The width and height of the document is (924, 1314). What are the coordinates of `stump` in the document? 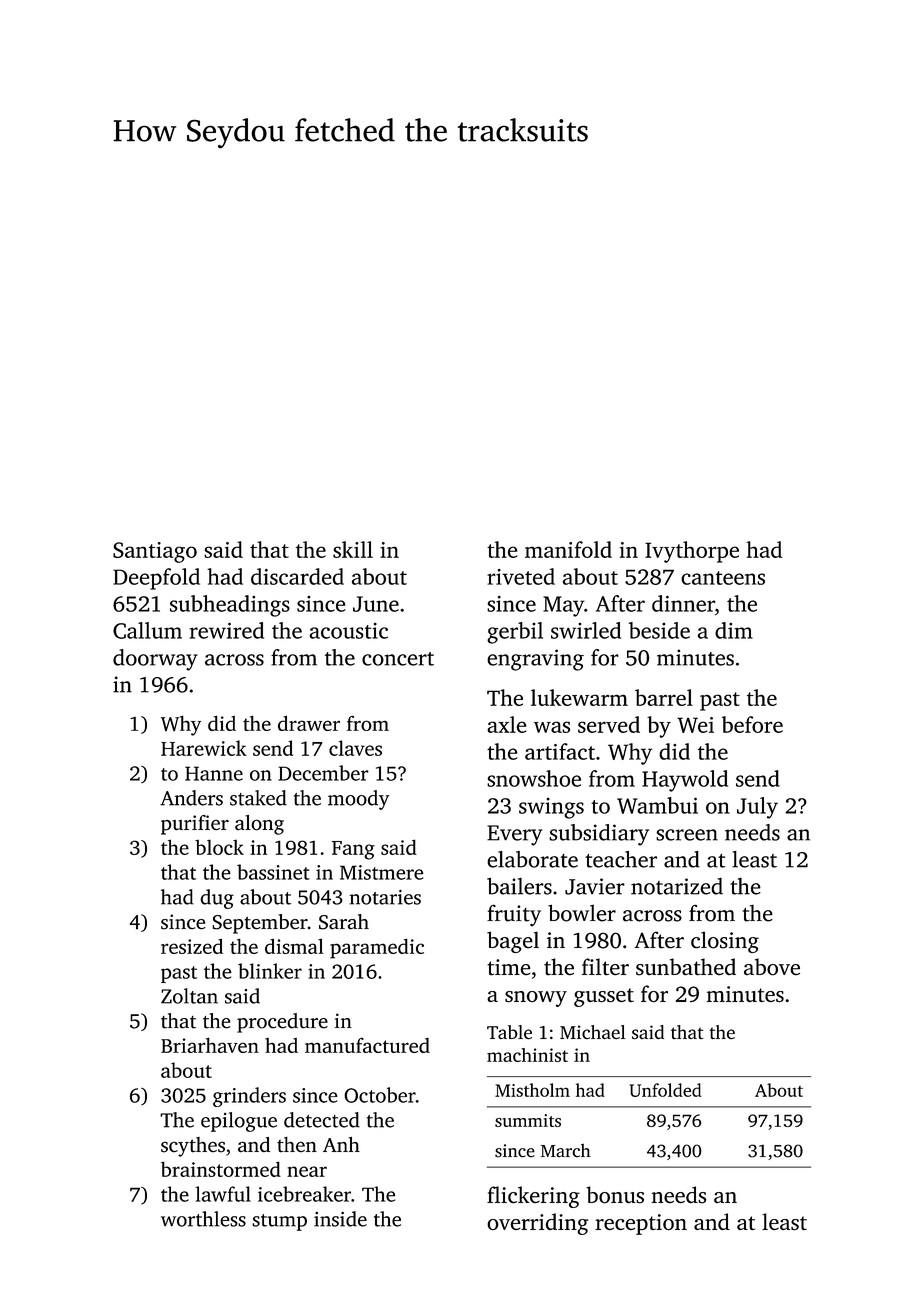 It's located at (279, 1222).
